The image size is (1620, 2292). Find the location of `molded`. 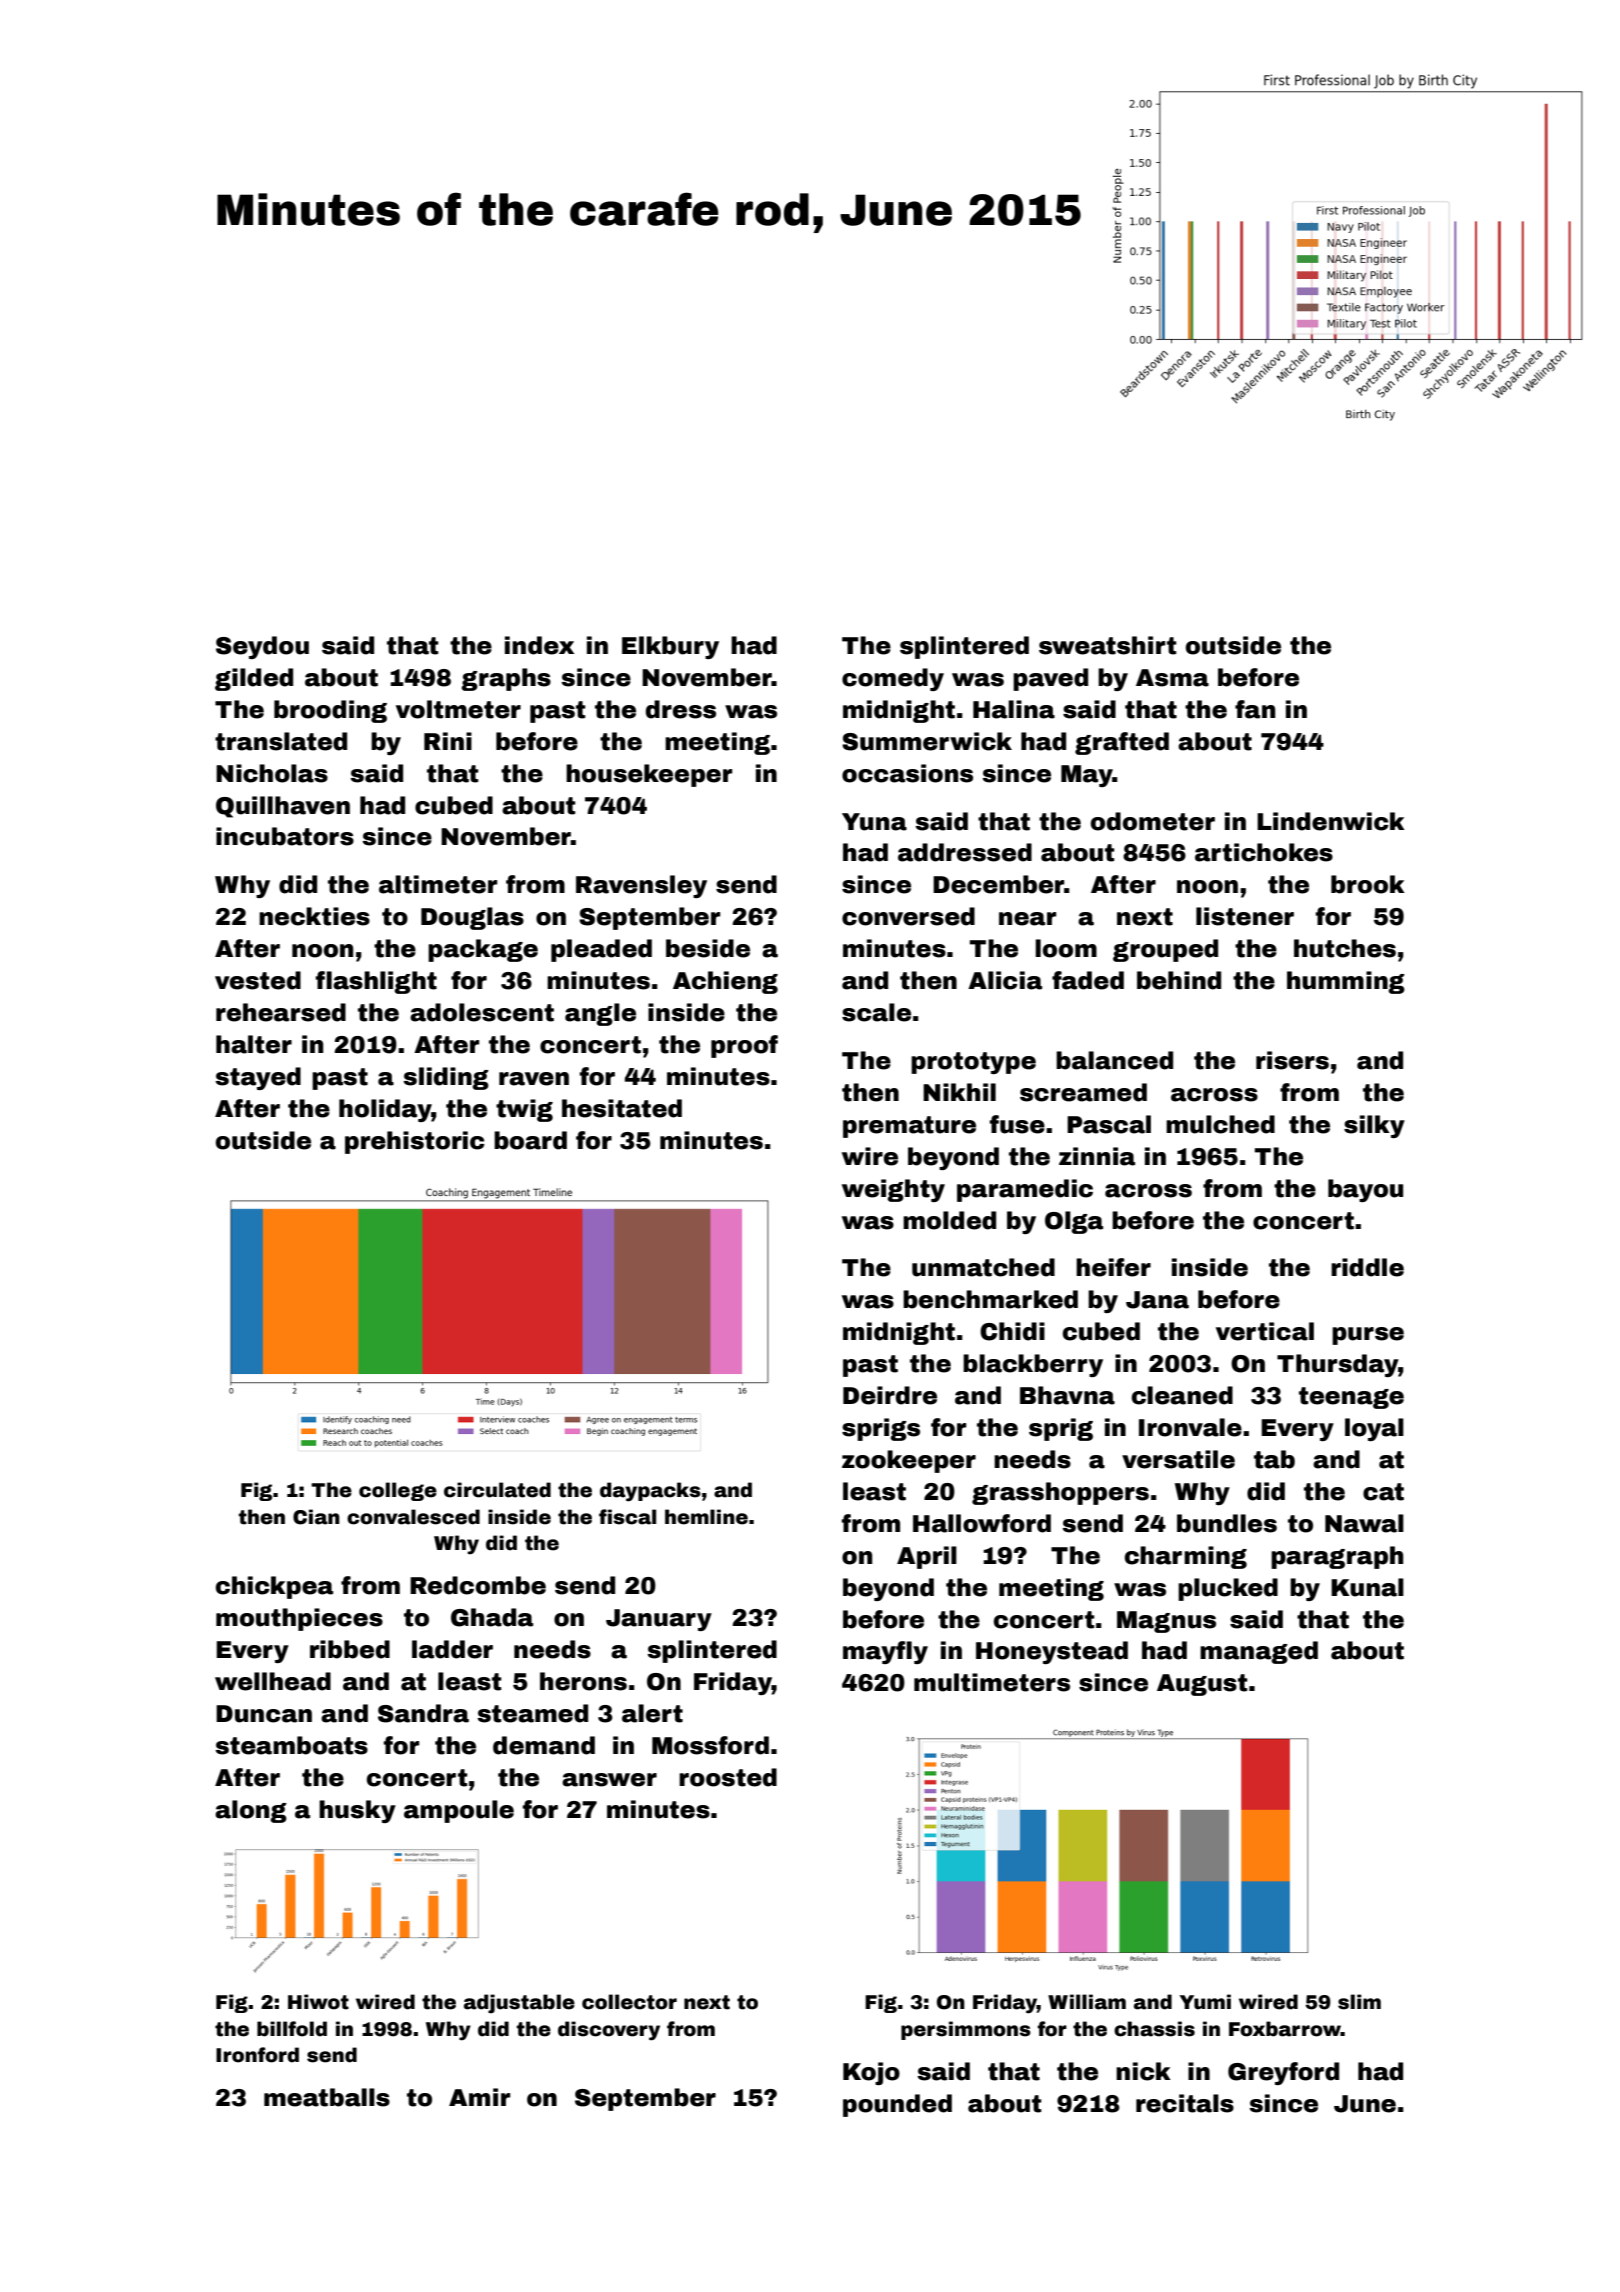

molded is located at coordinates (949, 1220).
